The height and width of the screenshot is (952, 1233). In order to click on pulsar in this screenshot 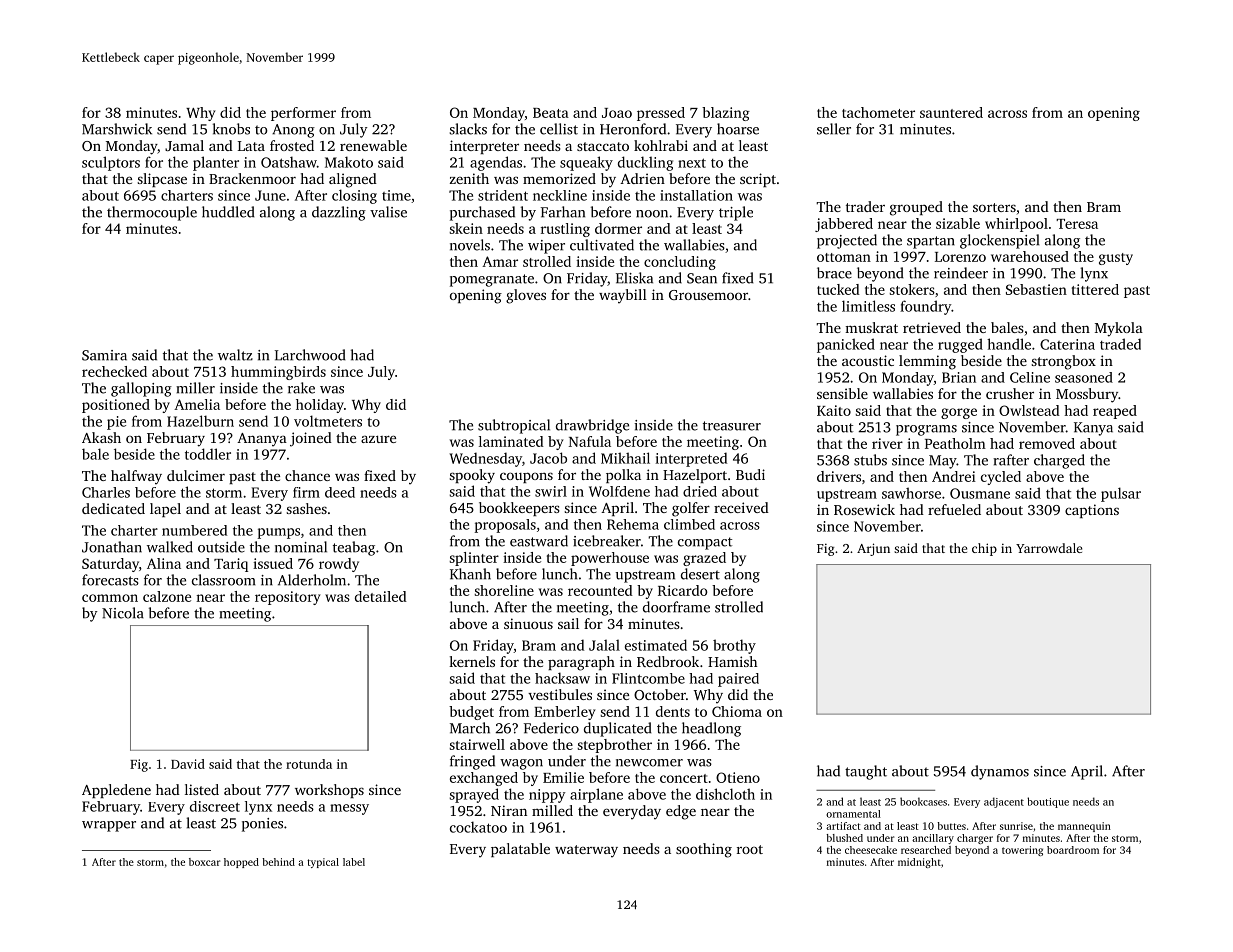, I will do `click(1121, 494)`.
